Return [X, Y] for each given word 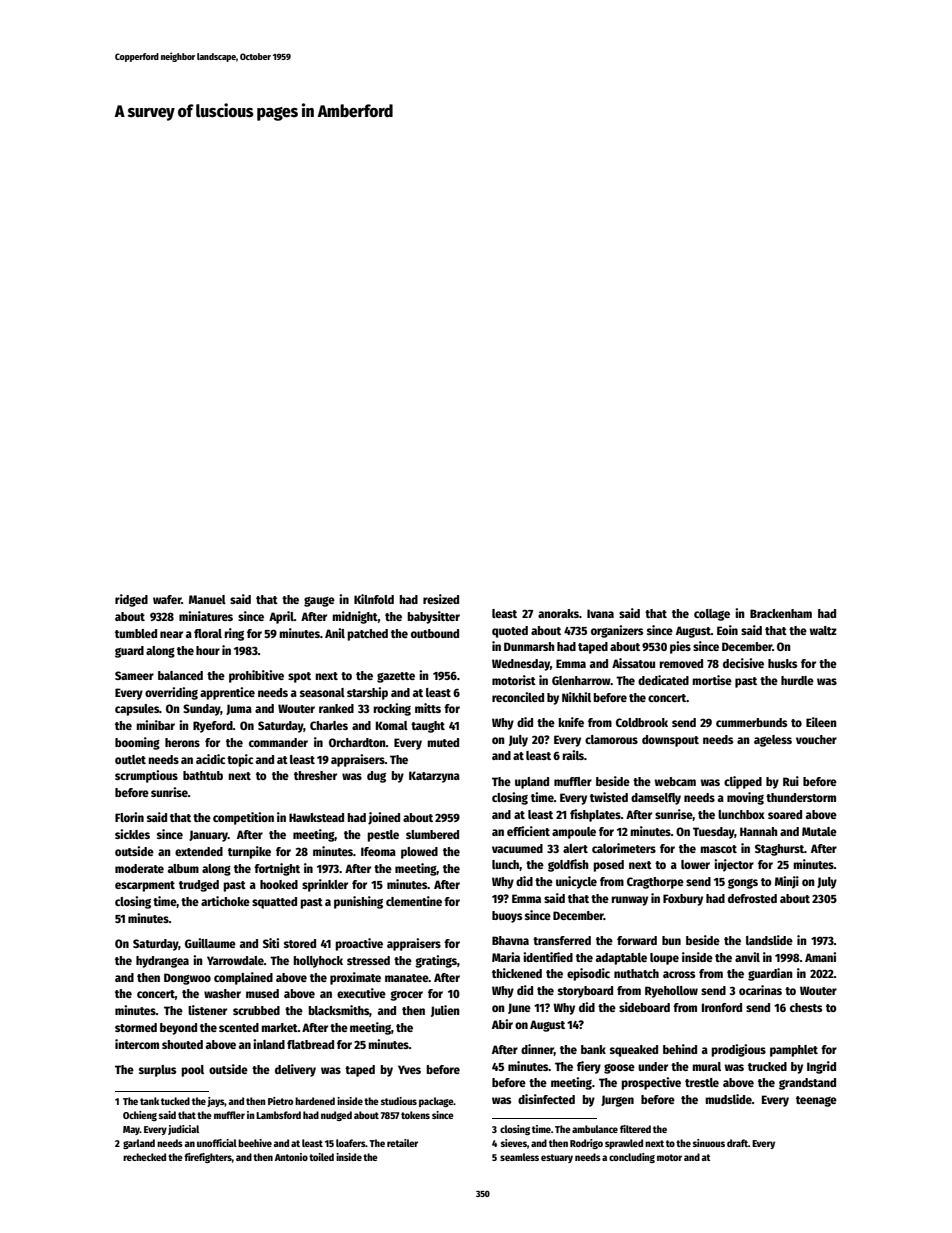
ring [234, 634]
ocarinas [760, 990]
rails [573, 755]
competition [243, 818]
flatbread [310, 1044]
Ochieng [140, 1116]
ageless [773, 741]
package [436, 1102]
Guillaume [210, 943]
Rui [791, 781]
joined [384, 818]
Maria [506, 957]
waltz [823, 630]
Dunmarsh [529, 646]
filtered [635, 1129]
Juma [239, 709]
